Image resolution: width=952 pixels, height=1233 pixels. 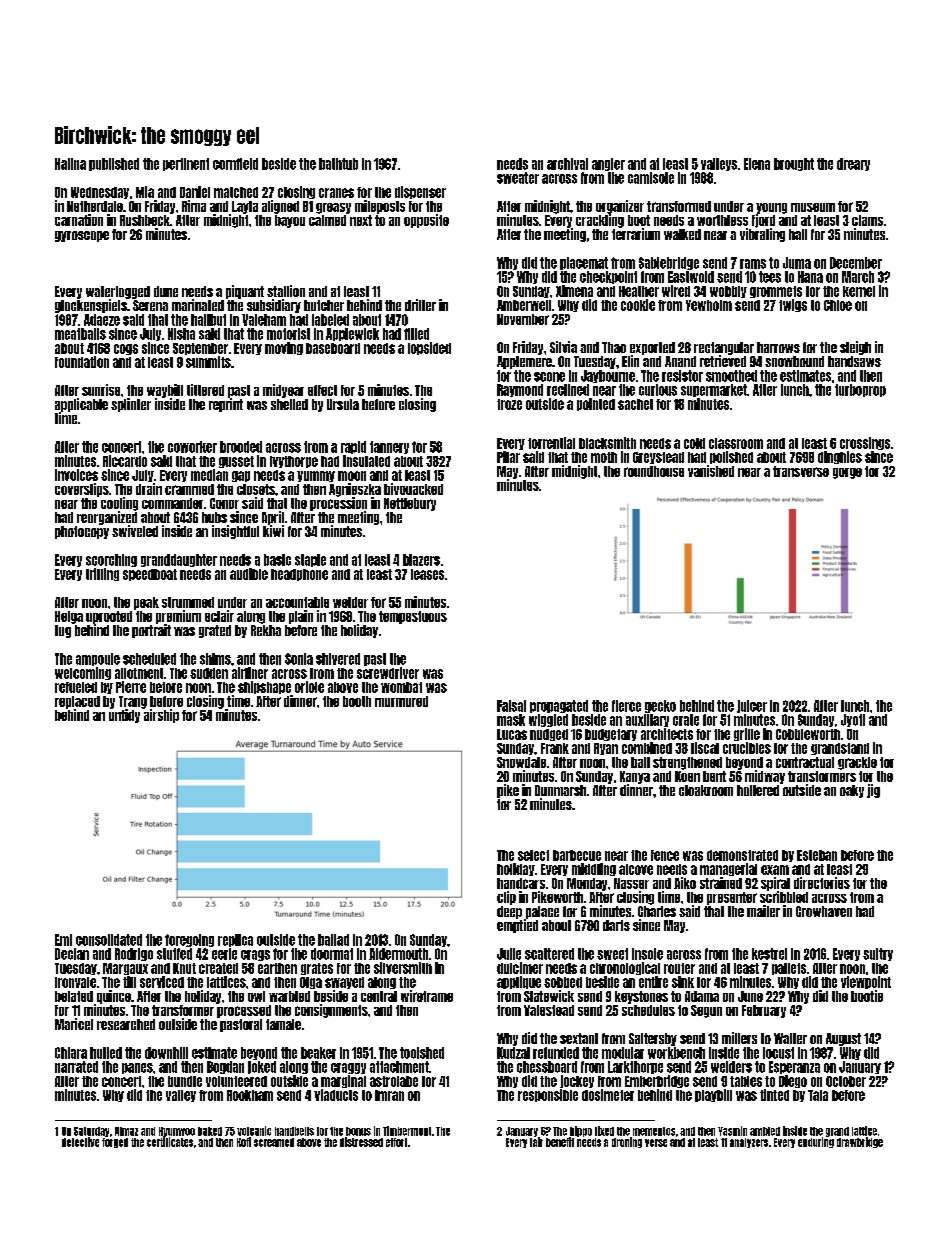 What do you see at coordinates (608, 164) in the image?
I see `angler` at bounding box center [608, 164].
